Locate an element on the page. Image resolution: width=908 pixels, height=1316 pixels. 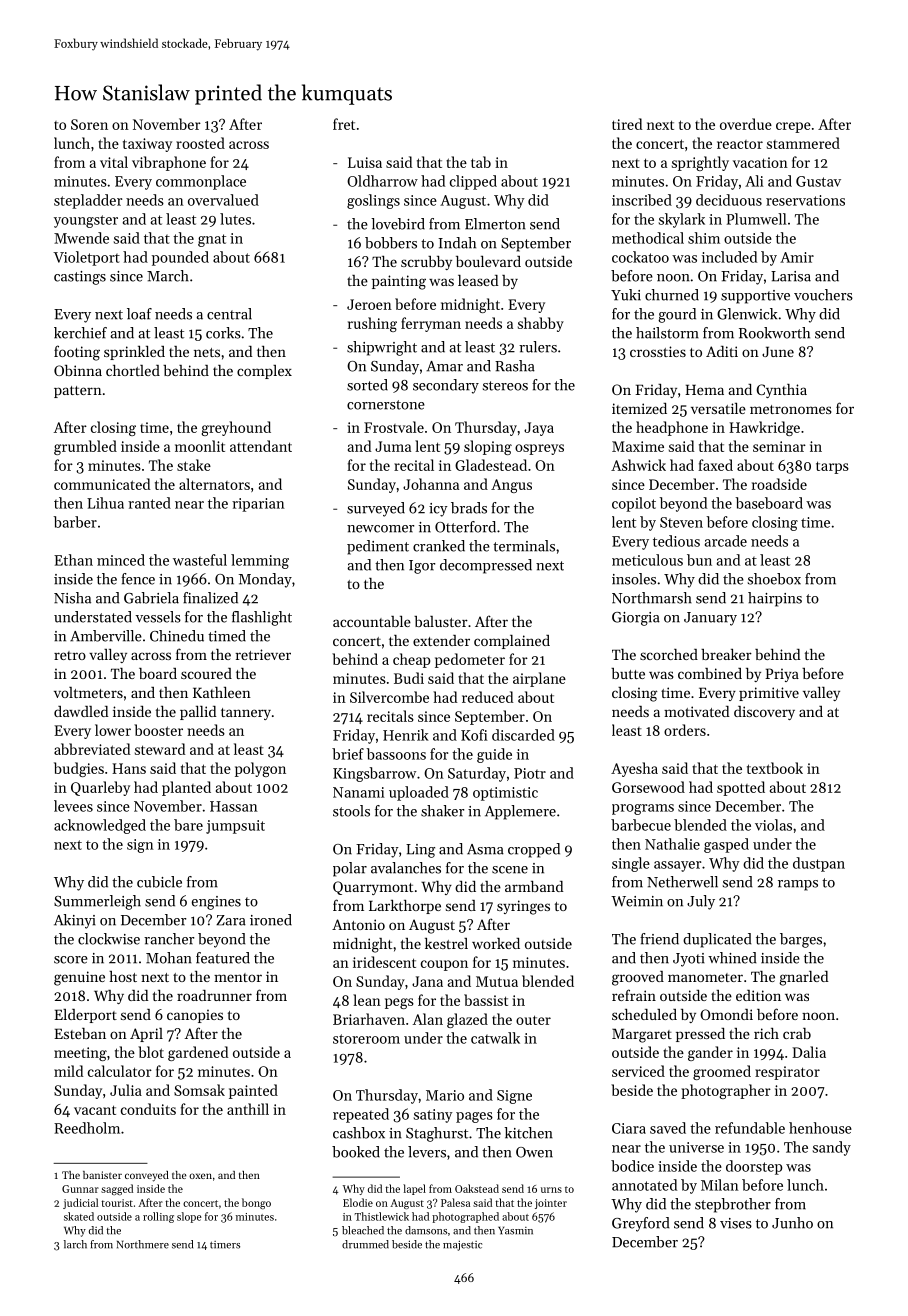
pattern is located at coordinates (78, 392).
